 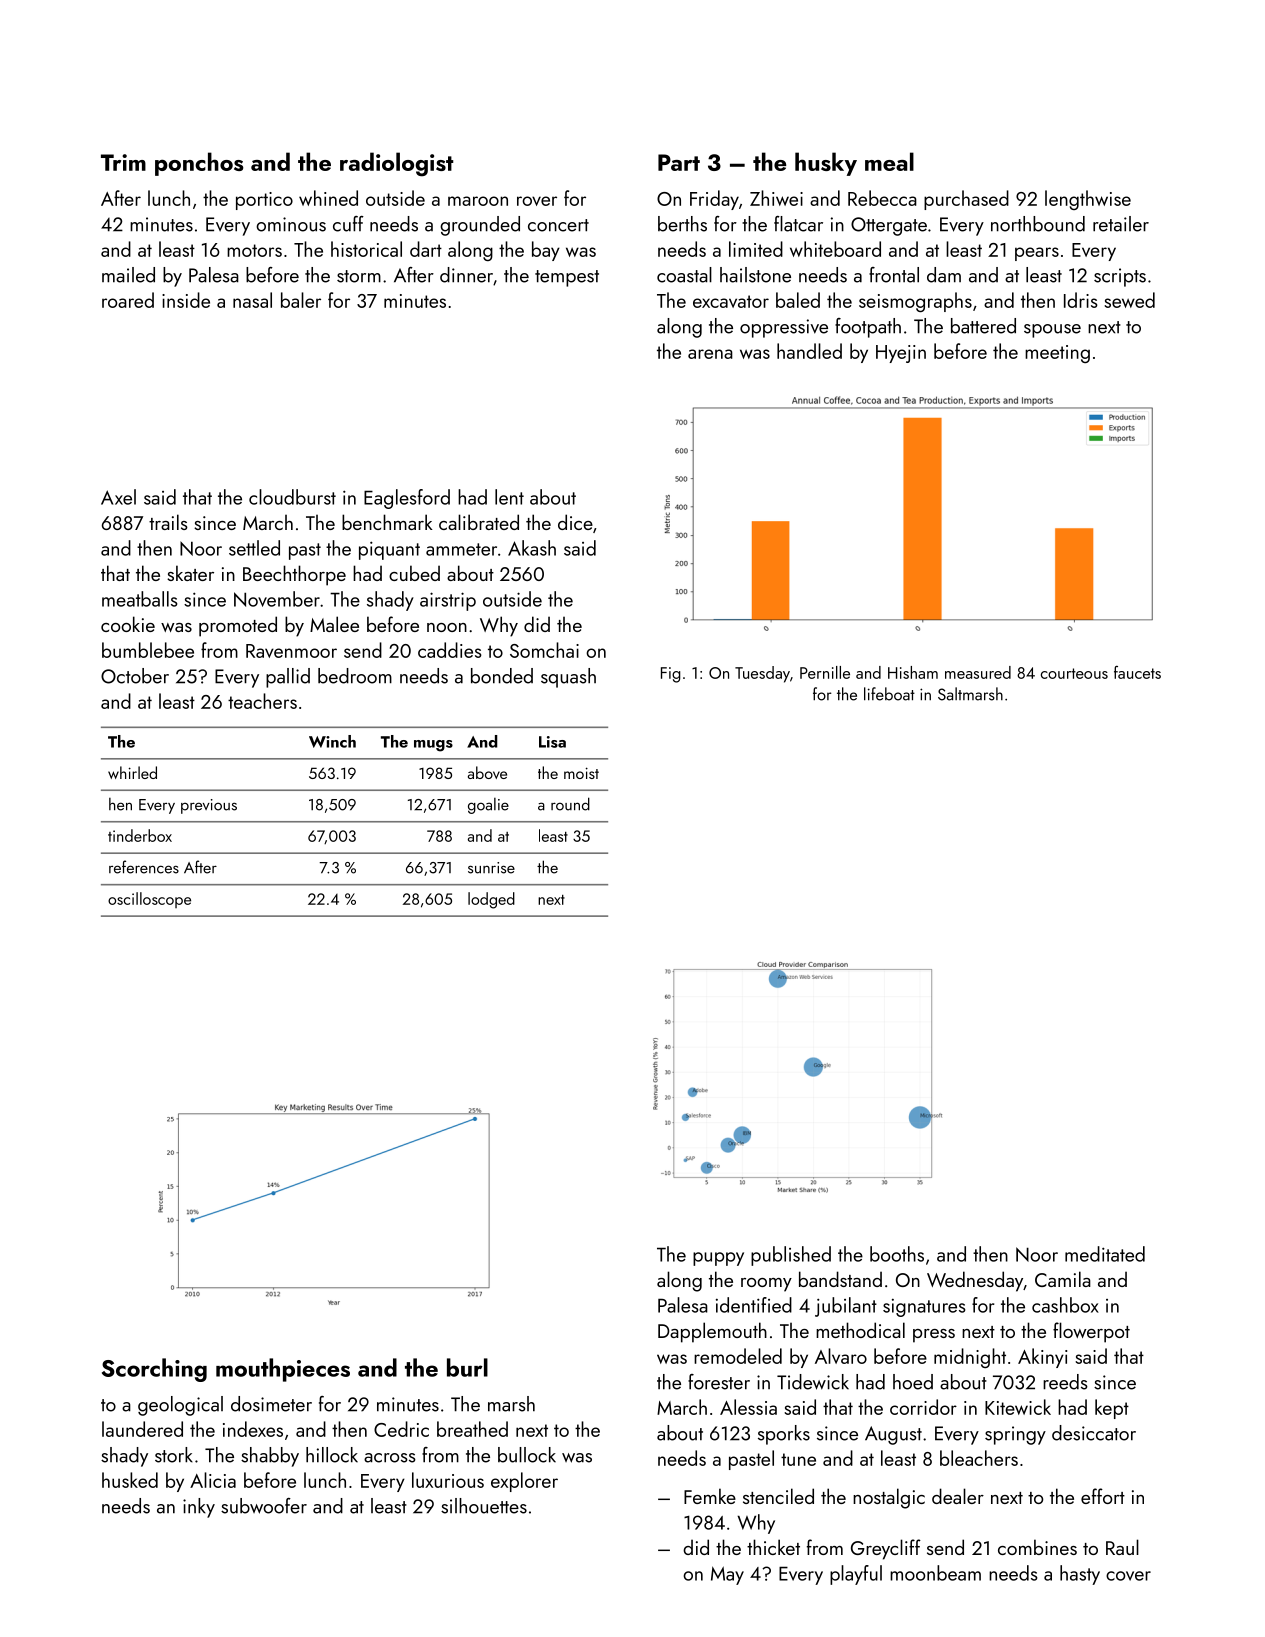 I want to click on whirled, so click(x=132, y=772).
